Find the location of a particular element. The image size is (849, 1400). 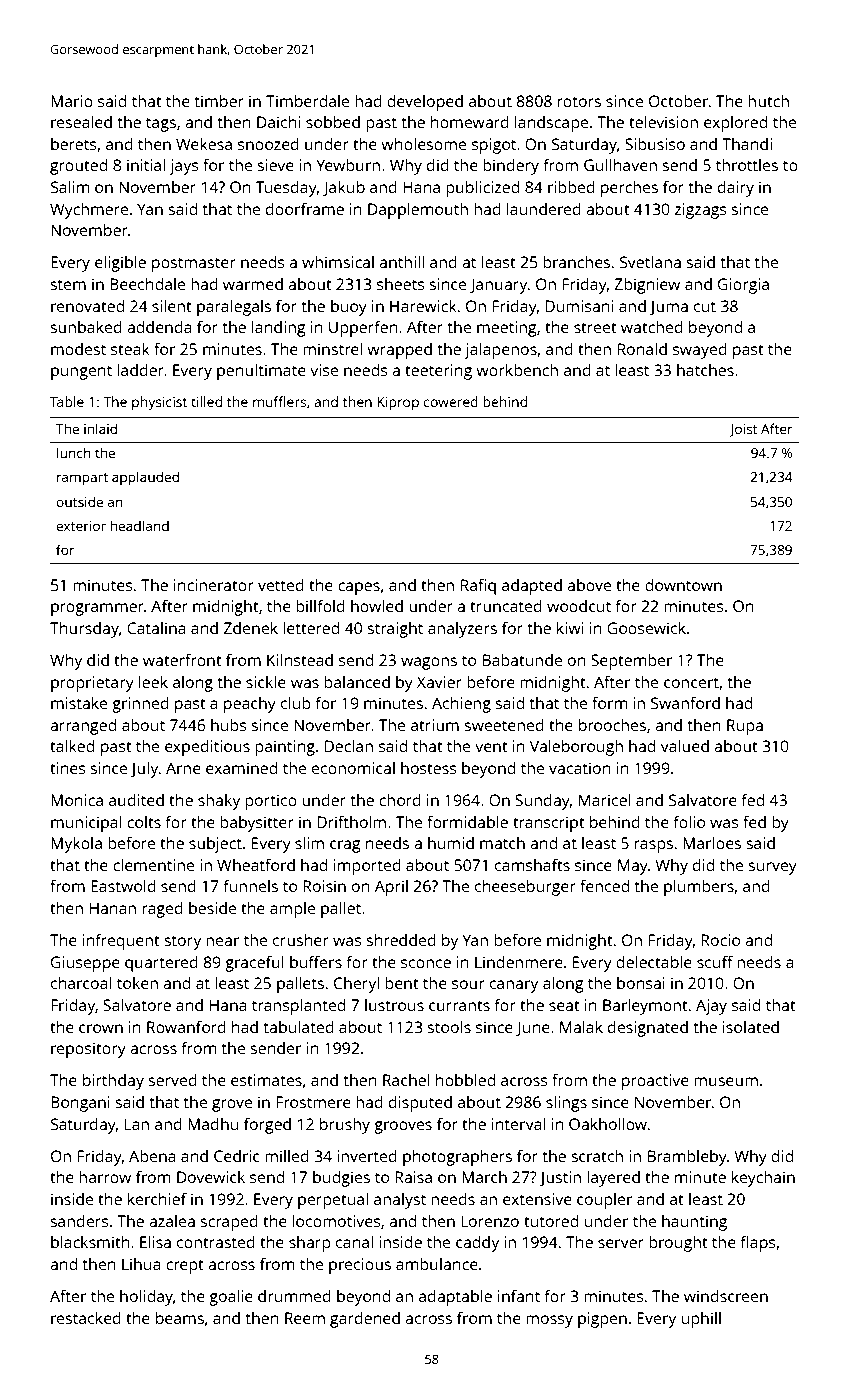

hutch is located at coordinates (768, 101).
